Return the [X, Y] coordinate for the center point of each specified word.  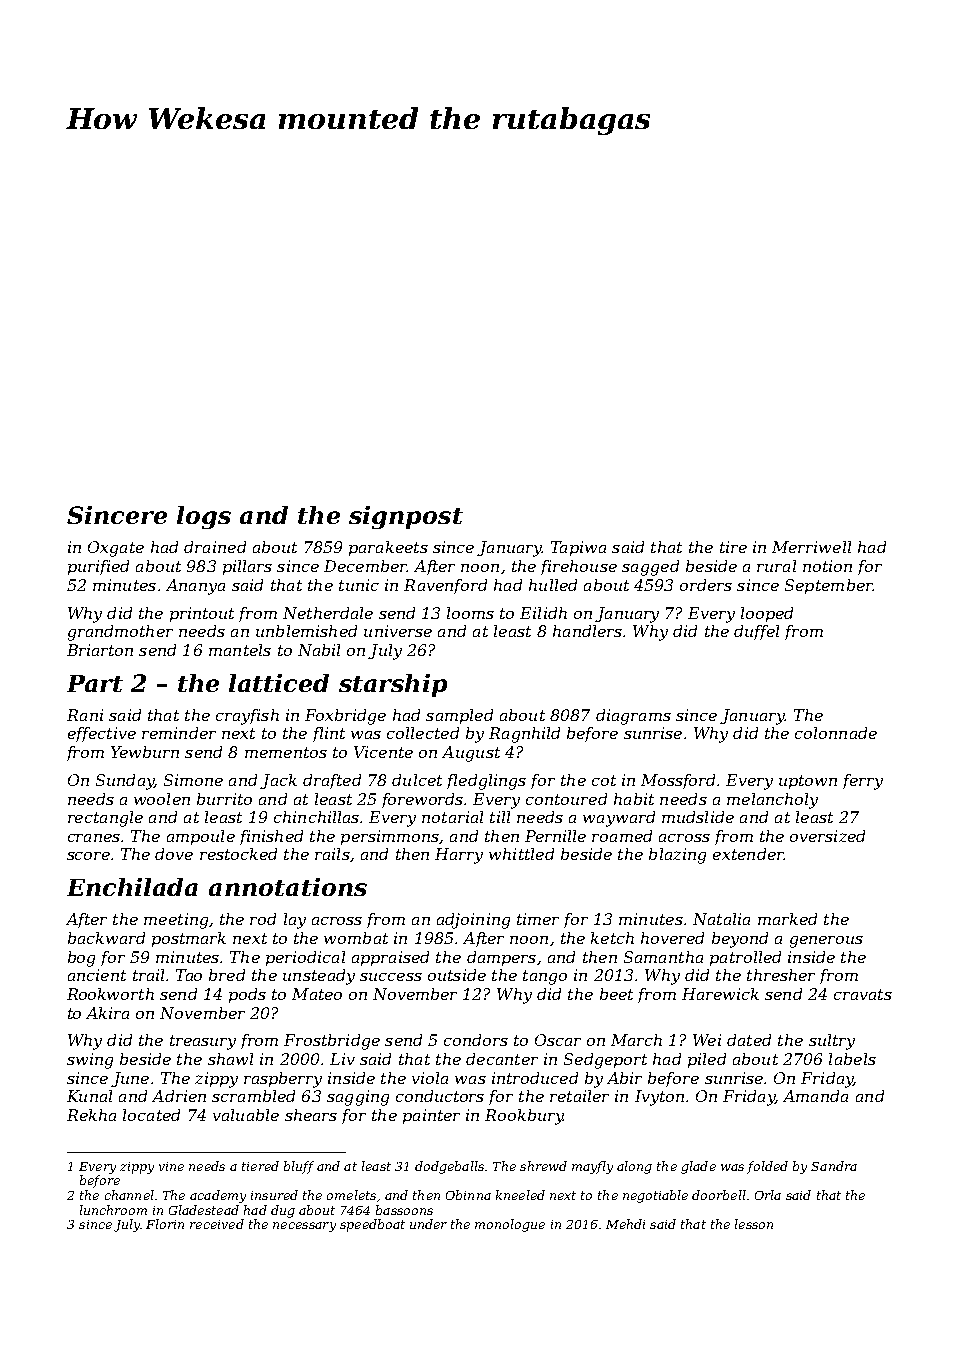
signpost [406, 517]
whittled [521, 854]
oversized [827, 836]
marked [787, 919]
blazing [677, 856]
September [829, 586]
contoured [566, 799]
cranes [94, 838]
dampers [501, 958]
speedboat [372, 1225]
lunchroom [113, 1210]
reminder [179, 733]
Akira [107, 1013]
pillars [247, 567]
